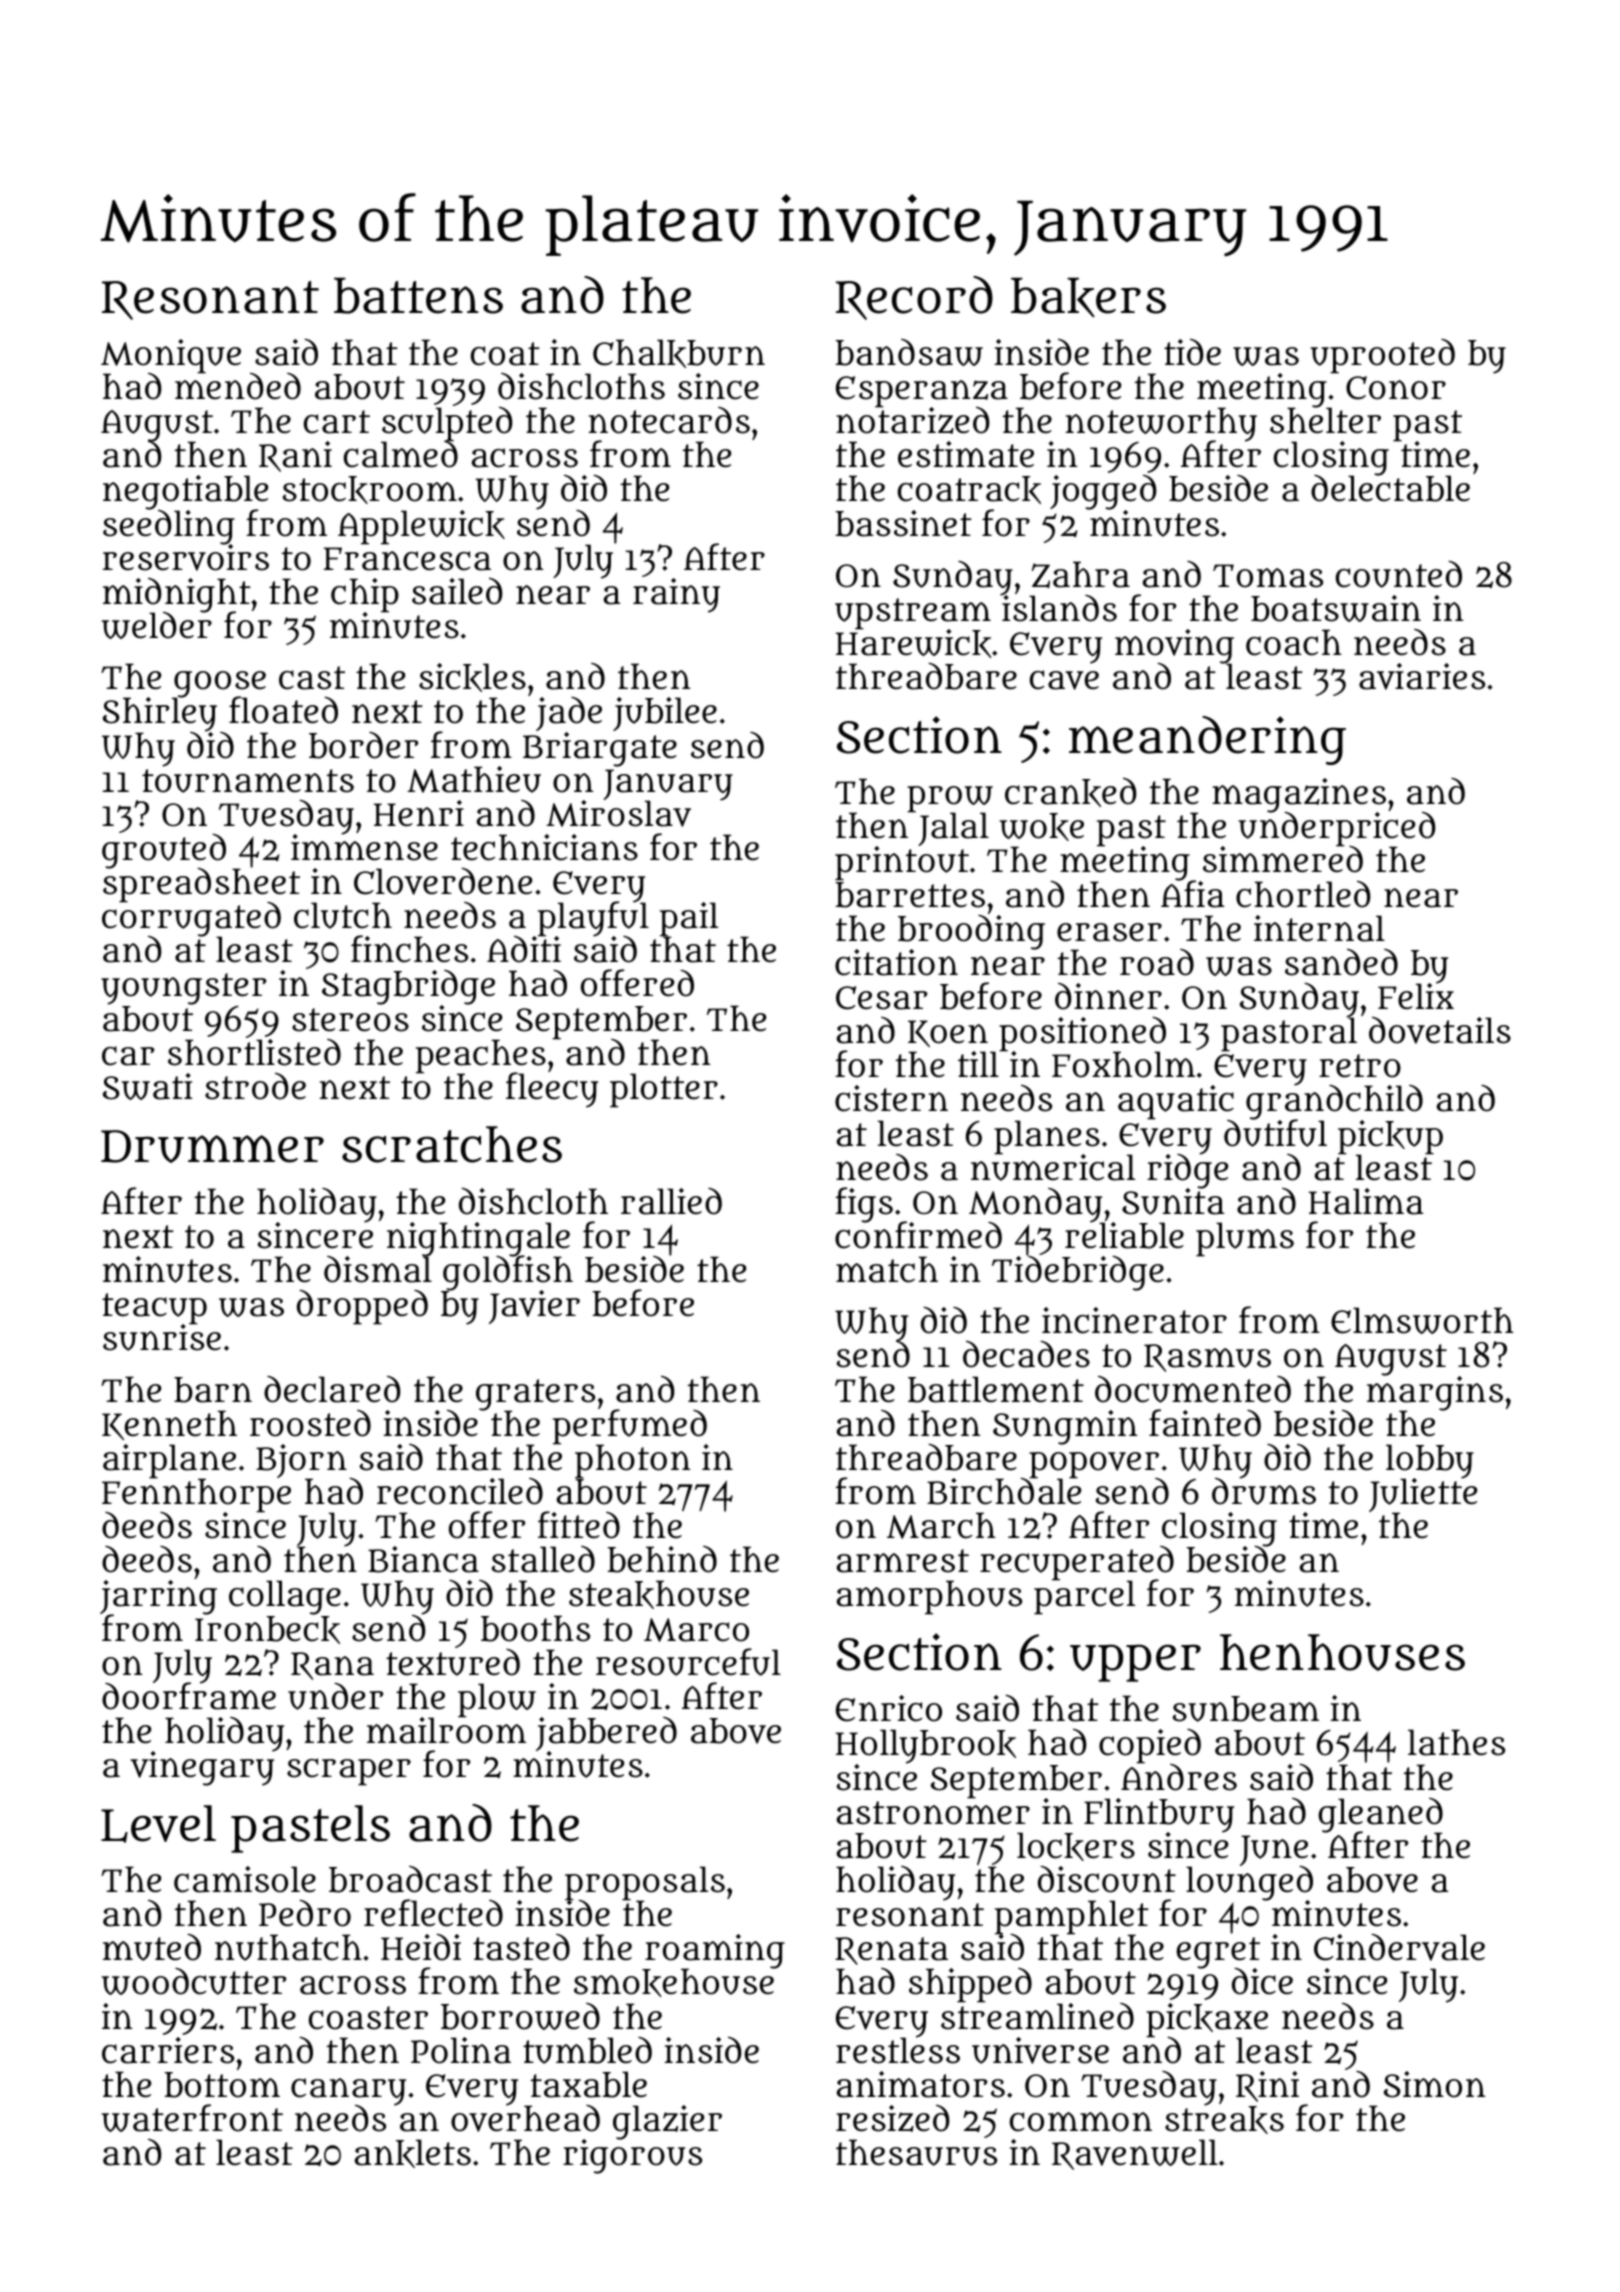 The width and height of the screenshot is (1620, 2292). I want to click on uprooted, so click(1382, 356).
